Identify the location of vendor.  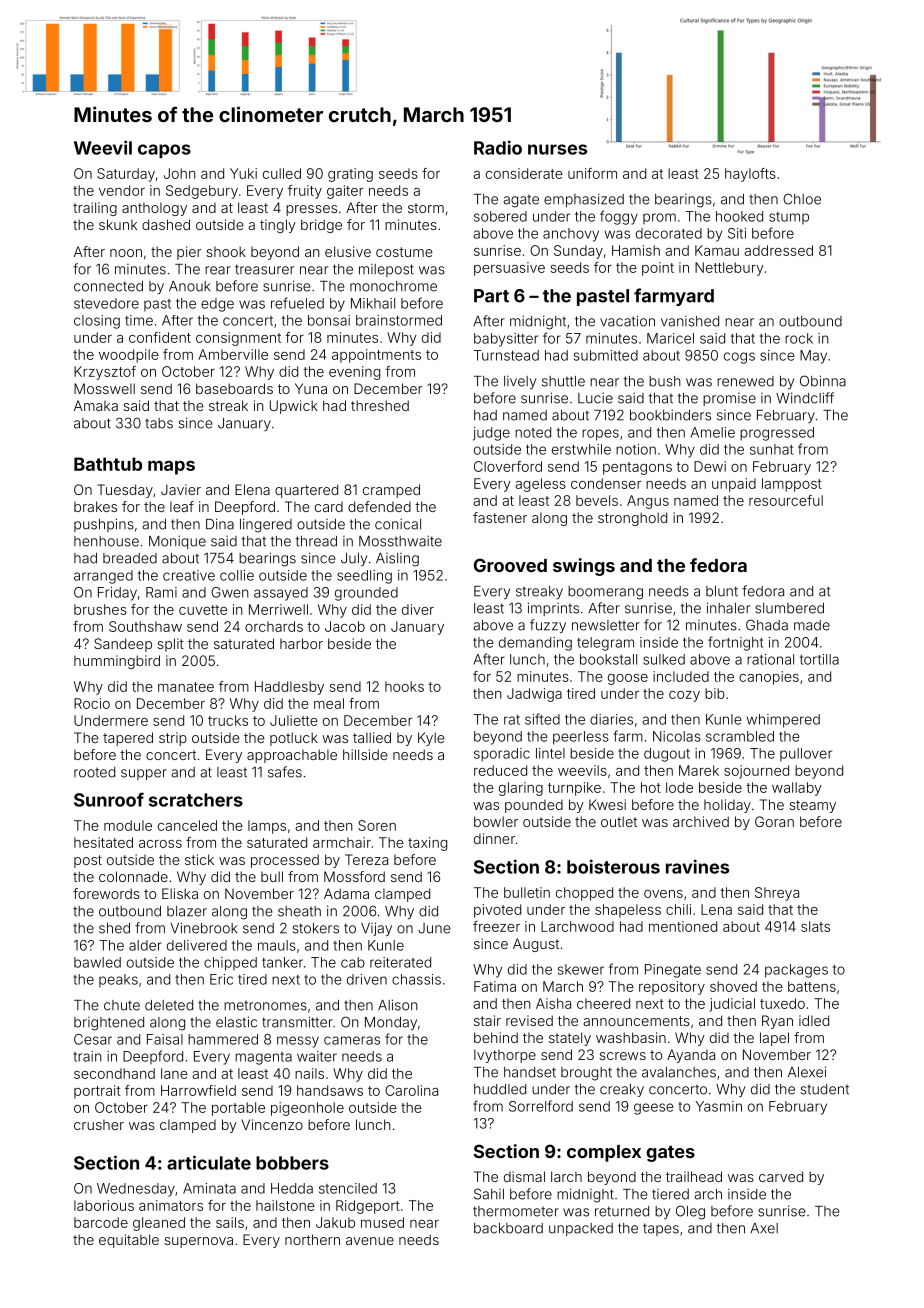
(122, 190).
